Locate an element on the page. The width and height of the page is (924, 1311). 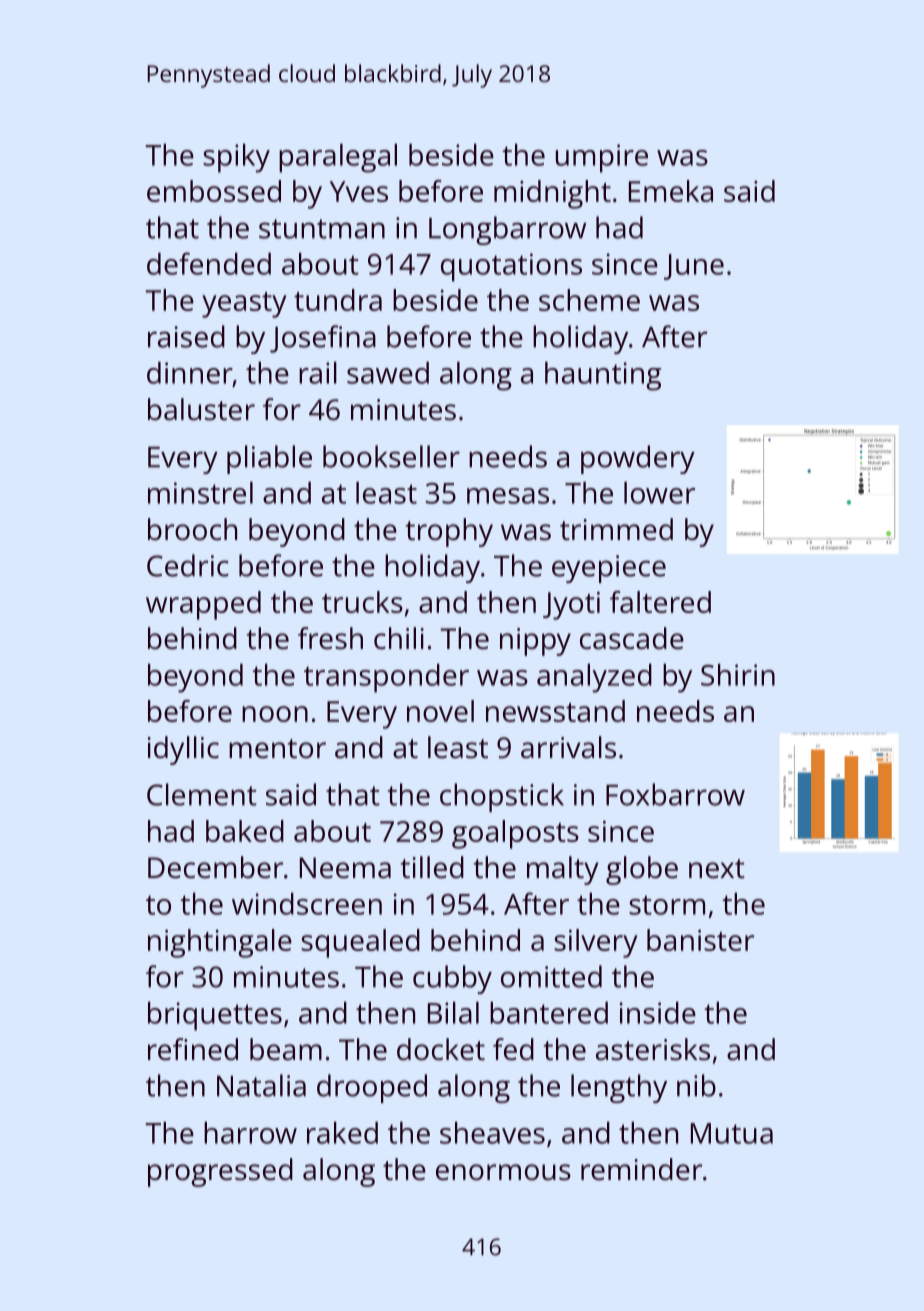
sawed is located at coordinates (388, 372).
